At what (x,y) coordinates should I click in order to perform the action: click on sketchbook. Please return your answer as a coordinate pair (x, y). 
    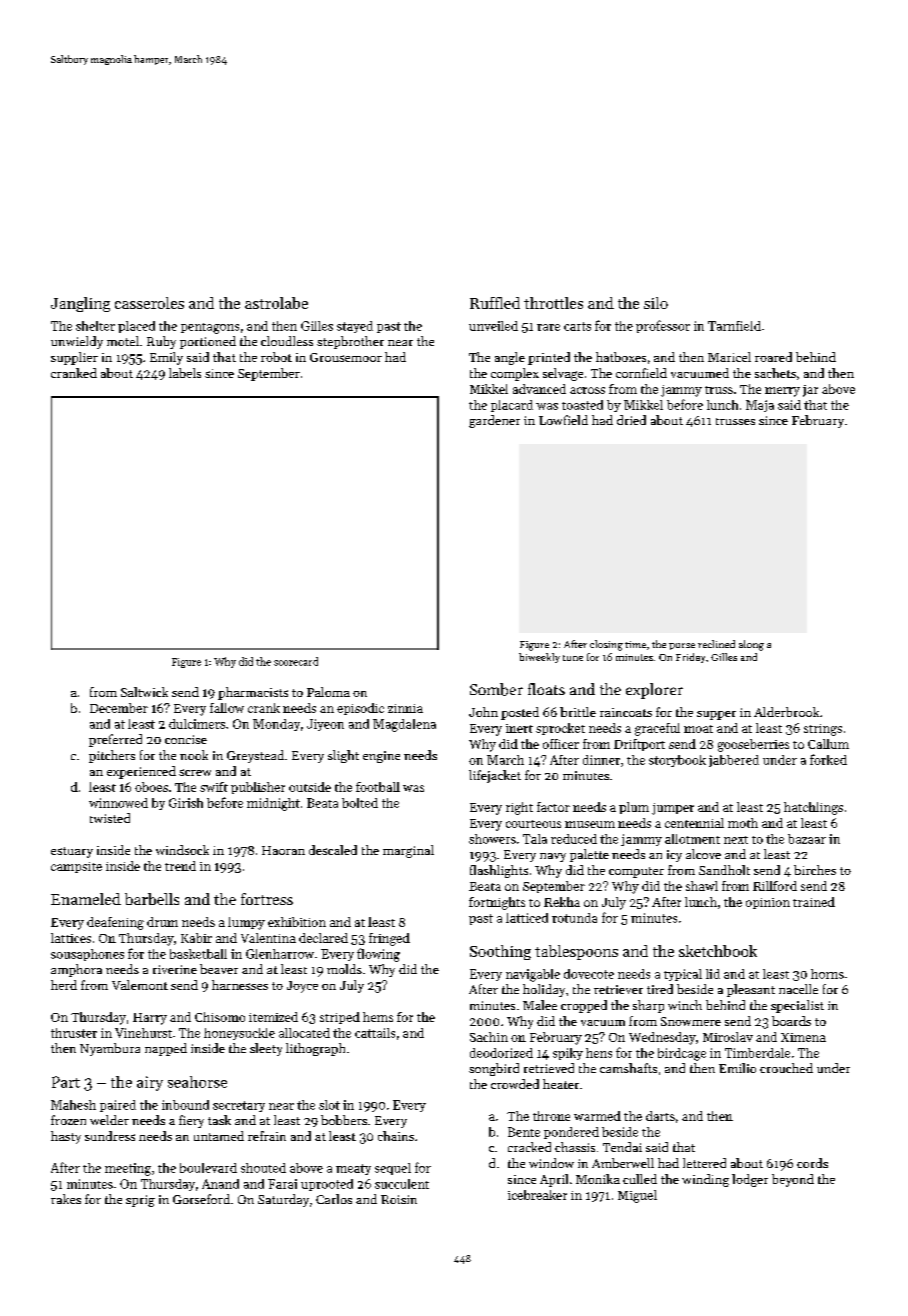
    Looking at the image, I should click on (718, 951).
